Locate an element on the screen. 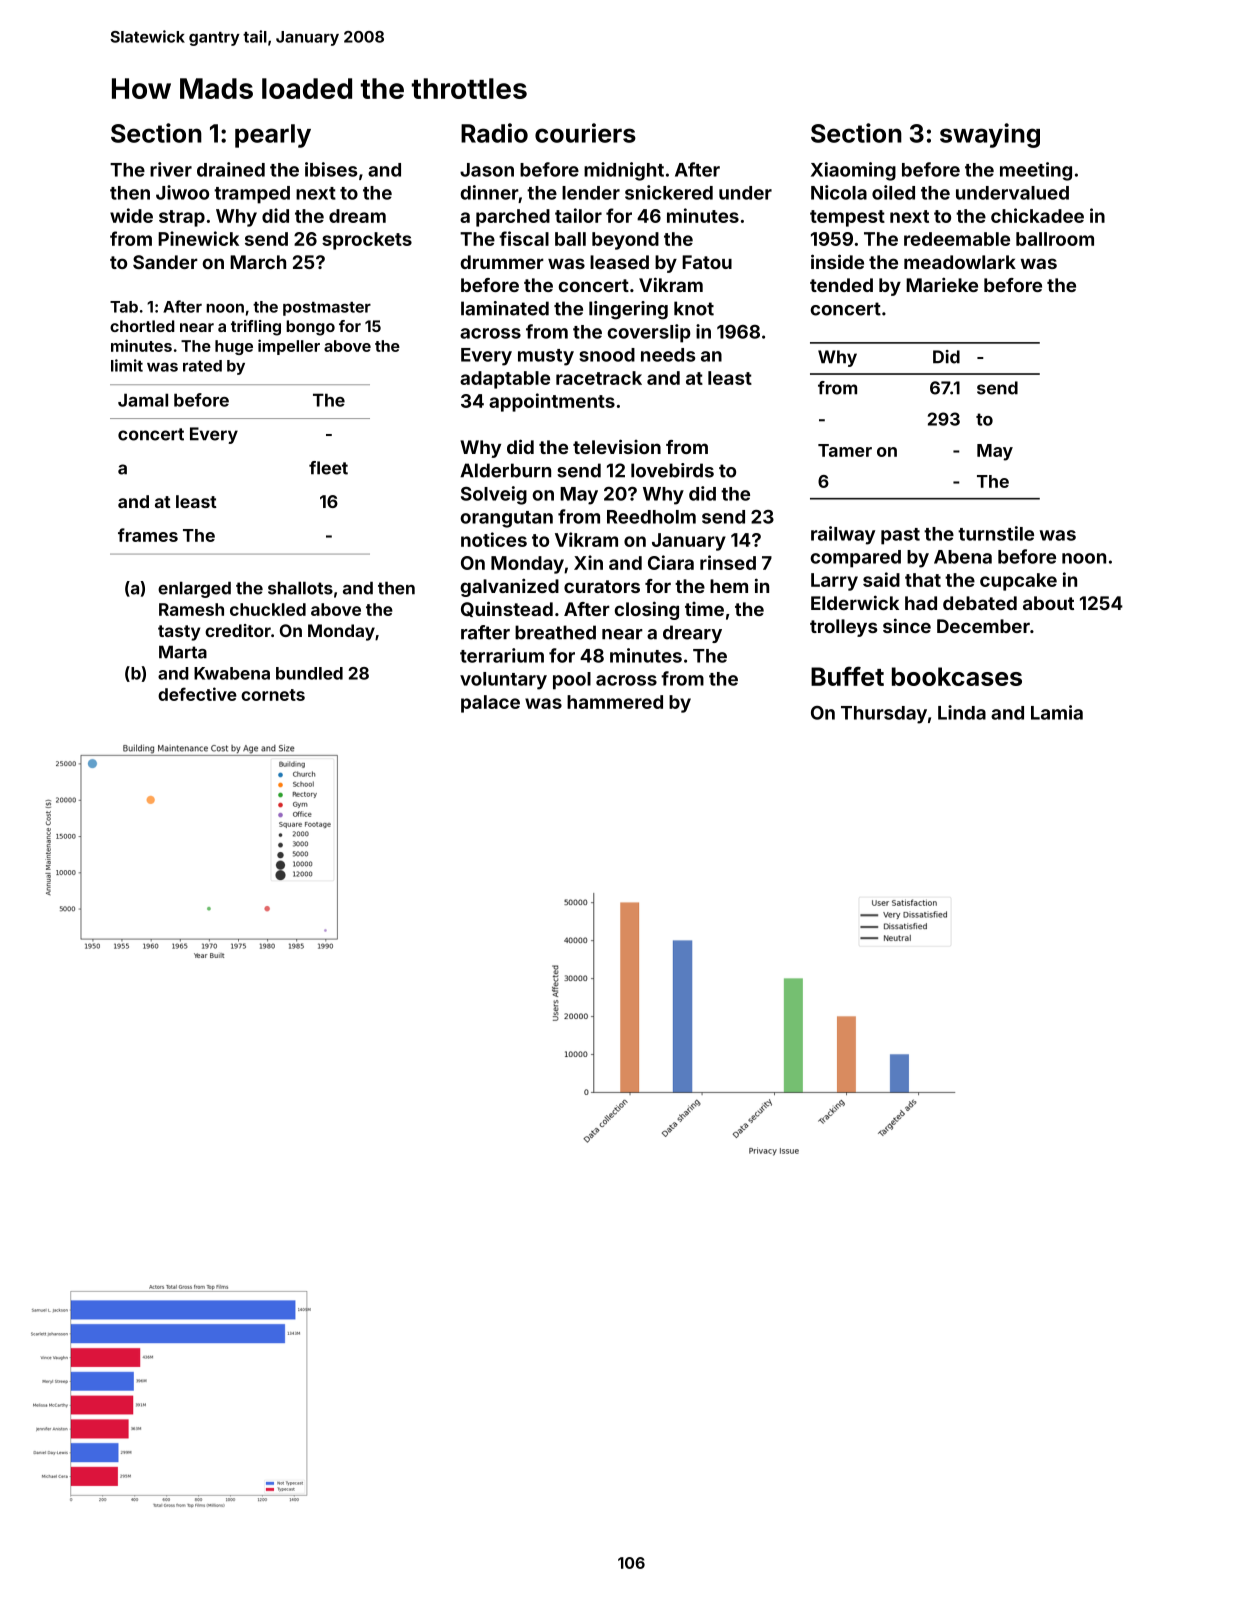 This screenshot has width=1235, height=1598. Xiaoming is located at coordinates (853, 171).
